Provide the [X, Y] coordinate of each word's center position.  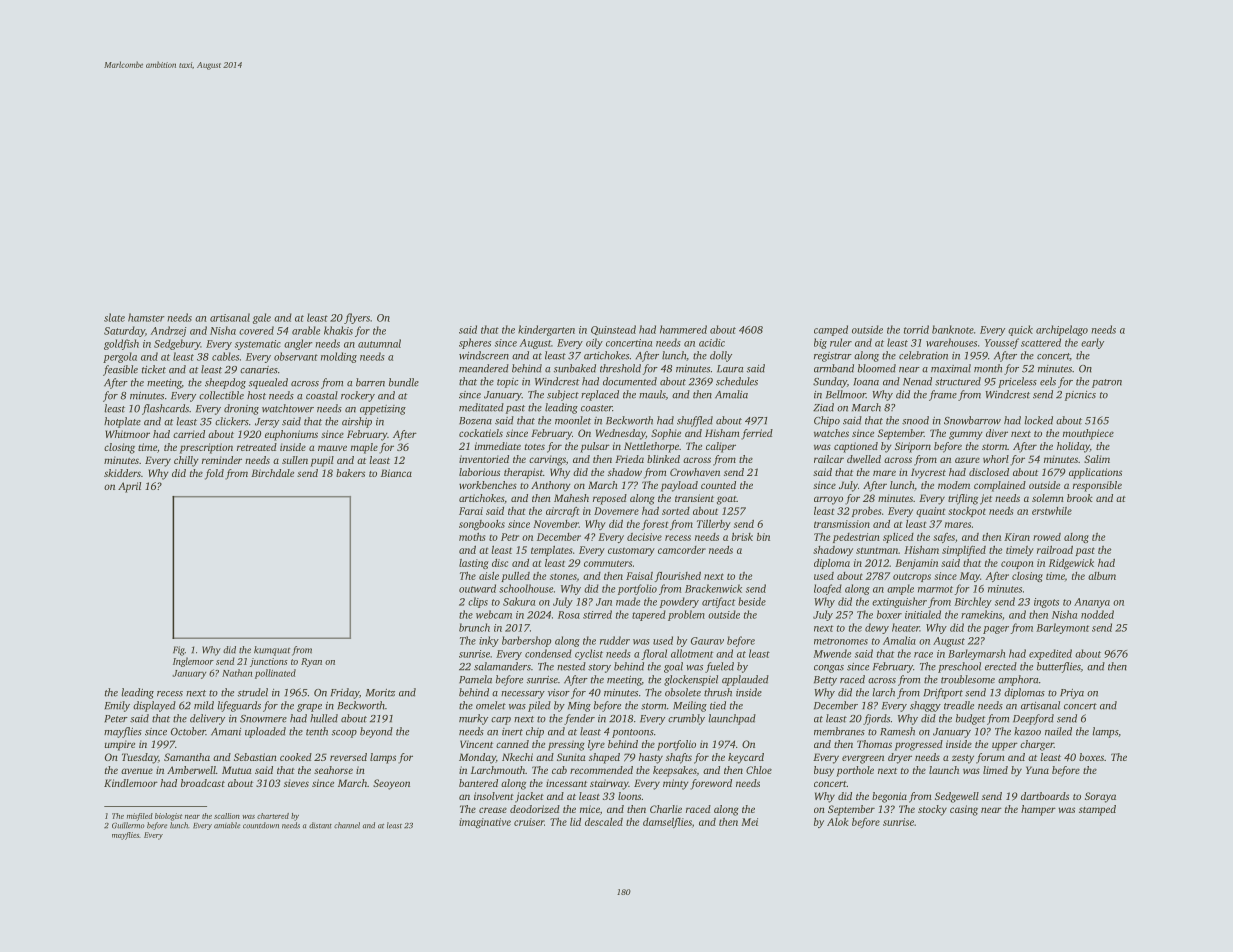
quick [1020, 330]
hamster [146, 317]
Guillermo [128, 825]
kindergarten [546, 330]
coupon [1017, 565]
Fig [179, 651]
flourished [677, 577]
